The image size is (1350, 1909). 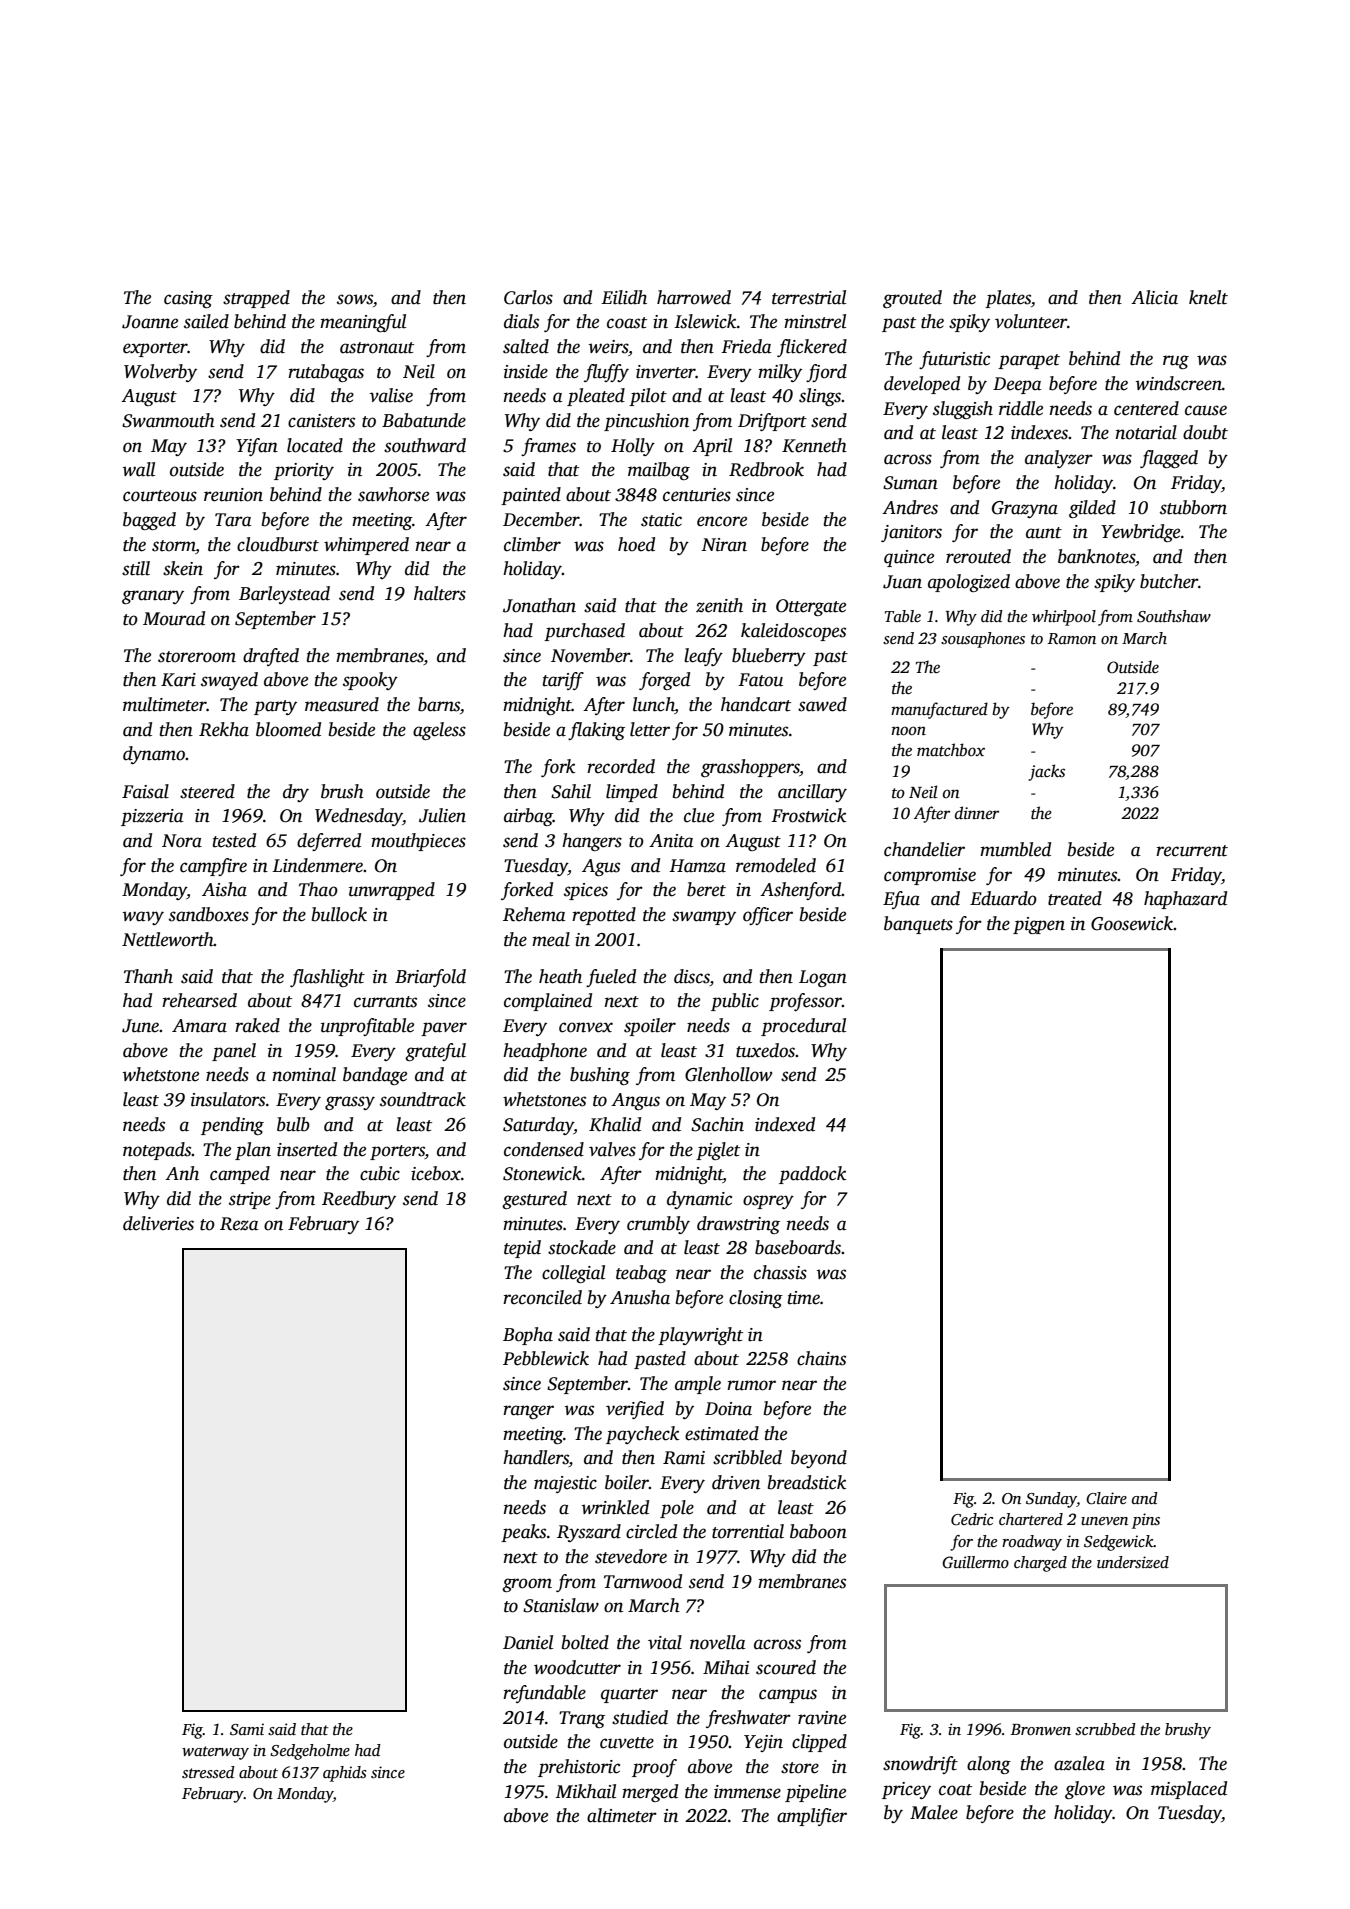 What do you see at coordinates (208, 1772) in the image?
I see `stressed` at bounding box center [208, 1772].
